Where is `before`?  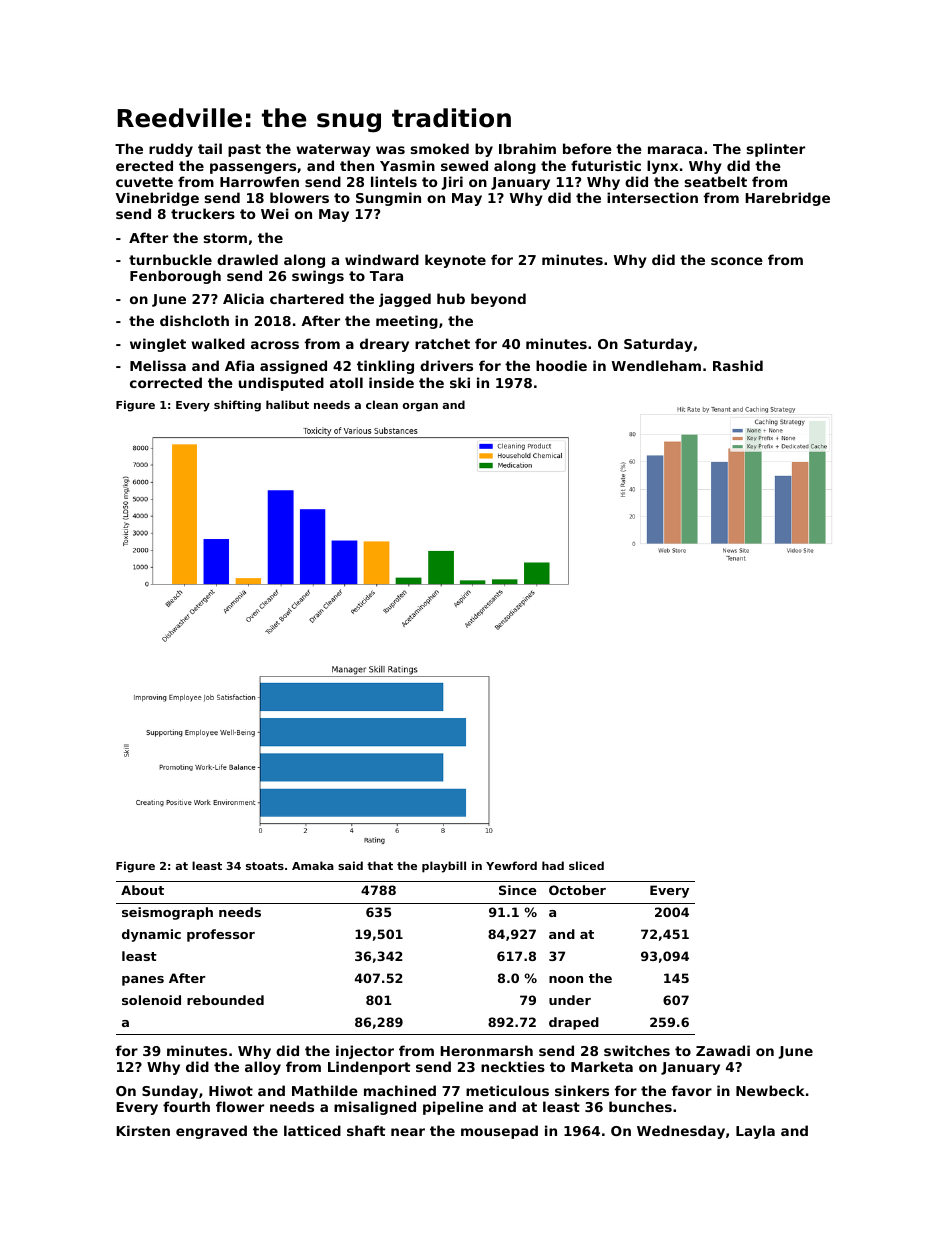 before is located at coordinates (587, 148).
